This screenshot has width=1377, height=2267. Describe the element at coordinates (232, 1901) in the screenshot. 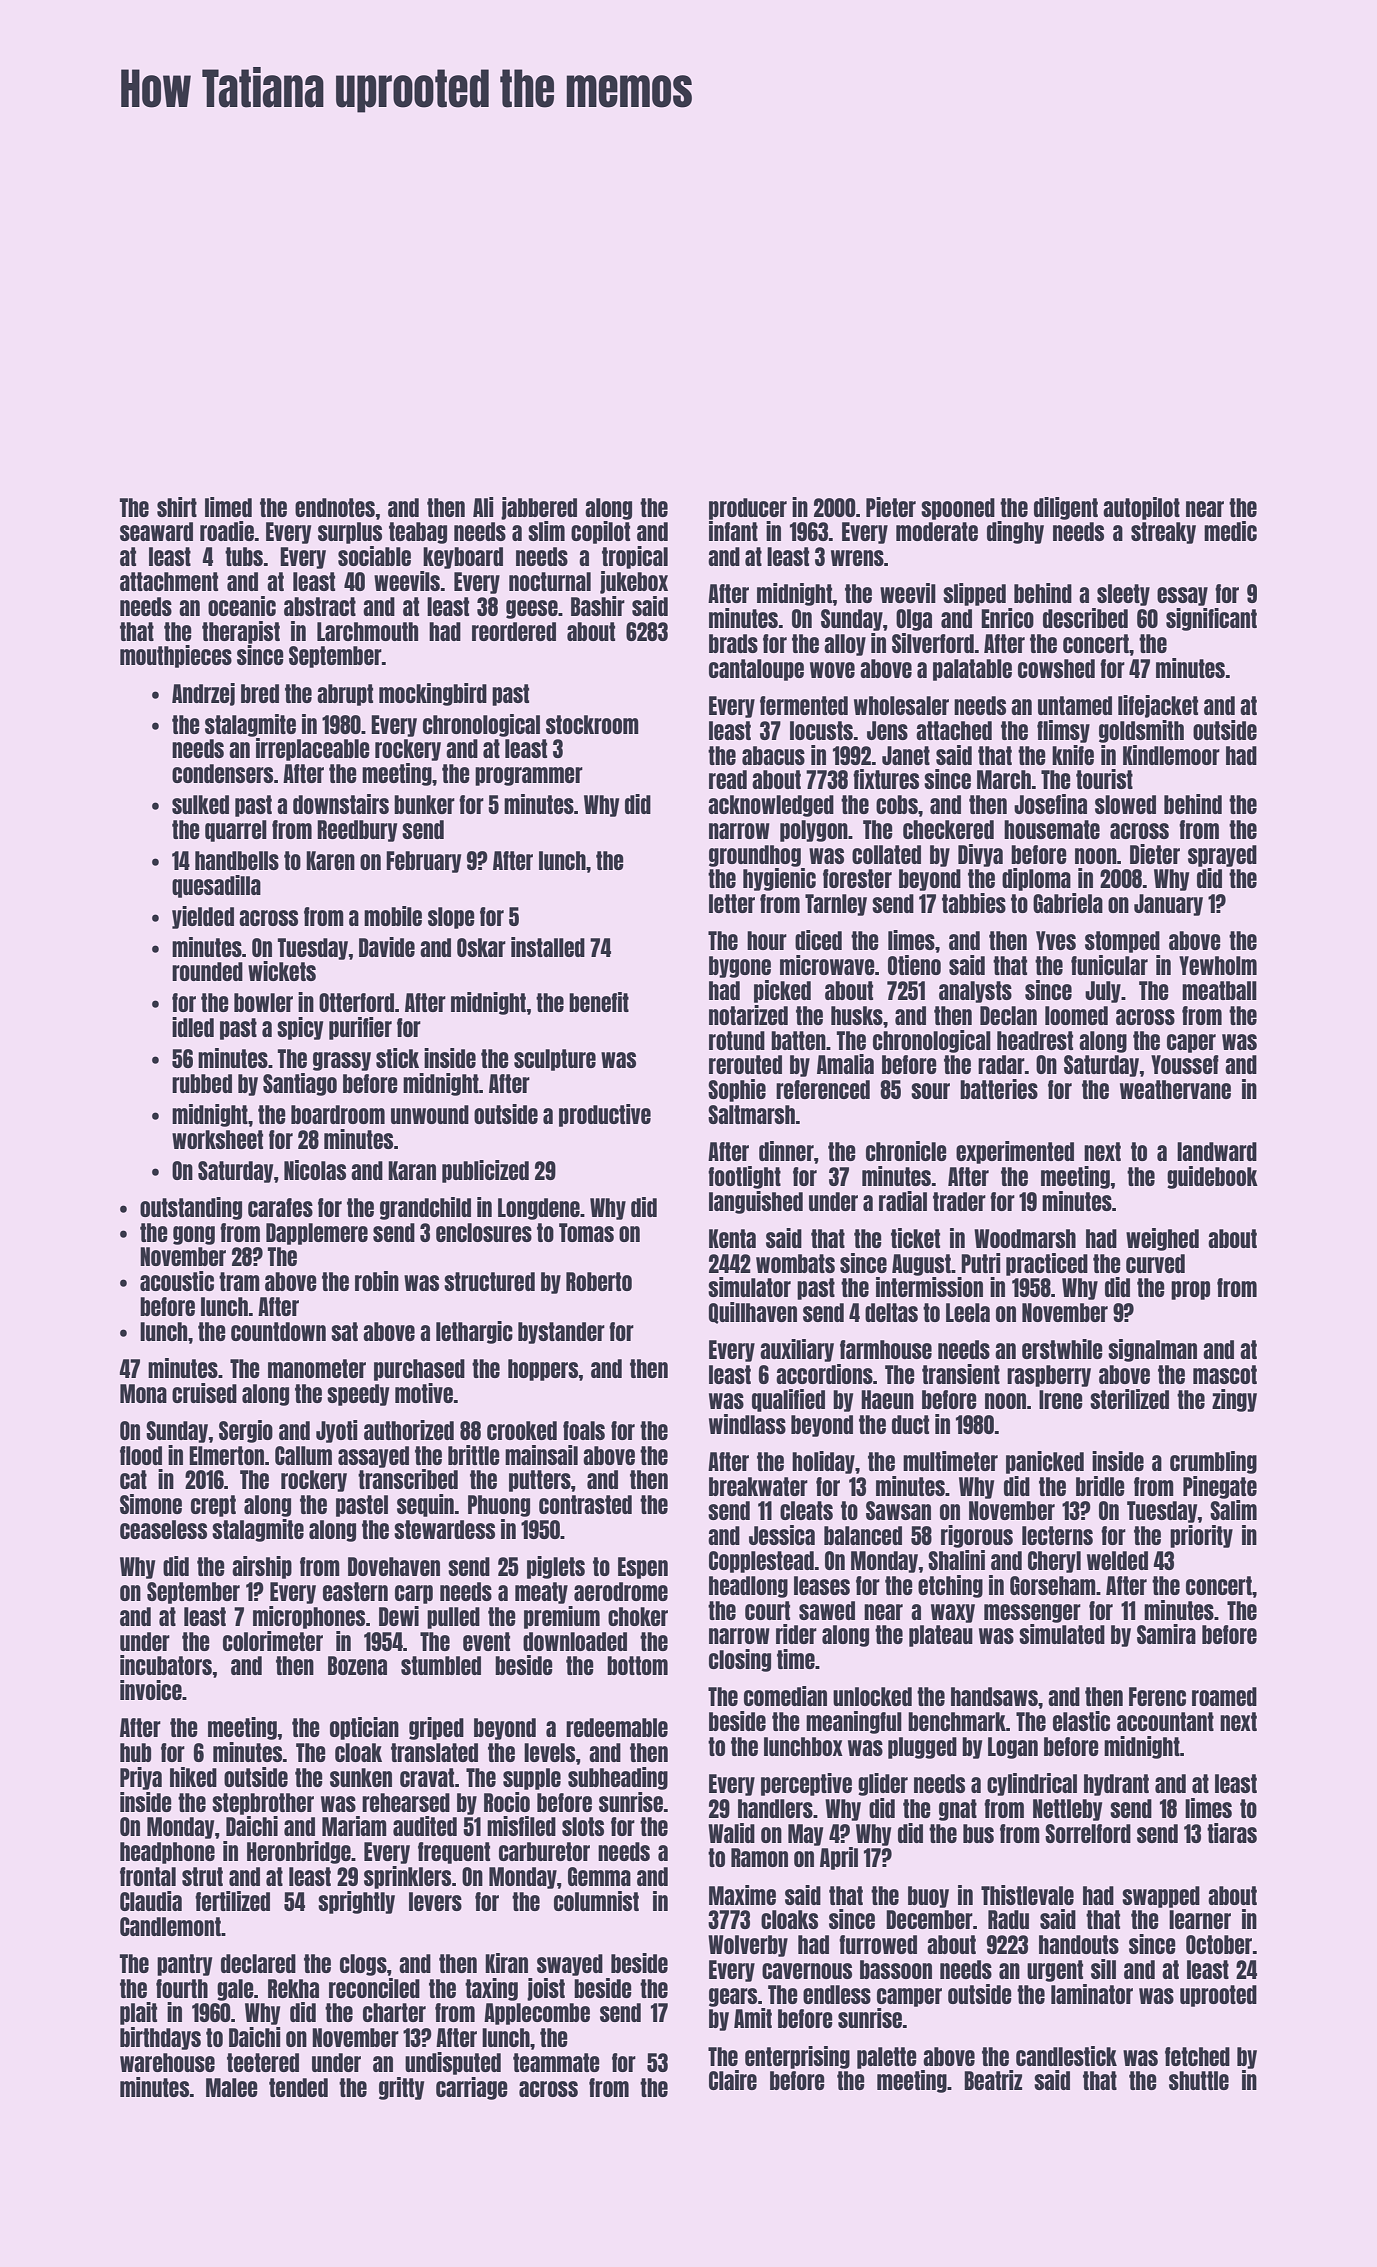

I see `fertilized` at that location.
